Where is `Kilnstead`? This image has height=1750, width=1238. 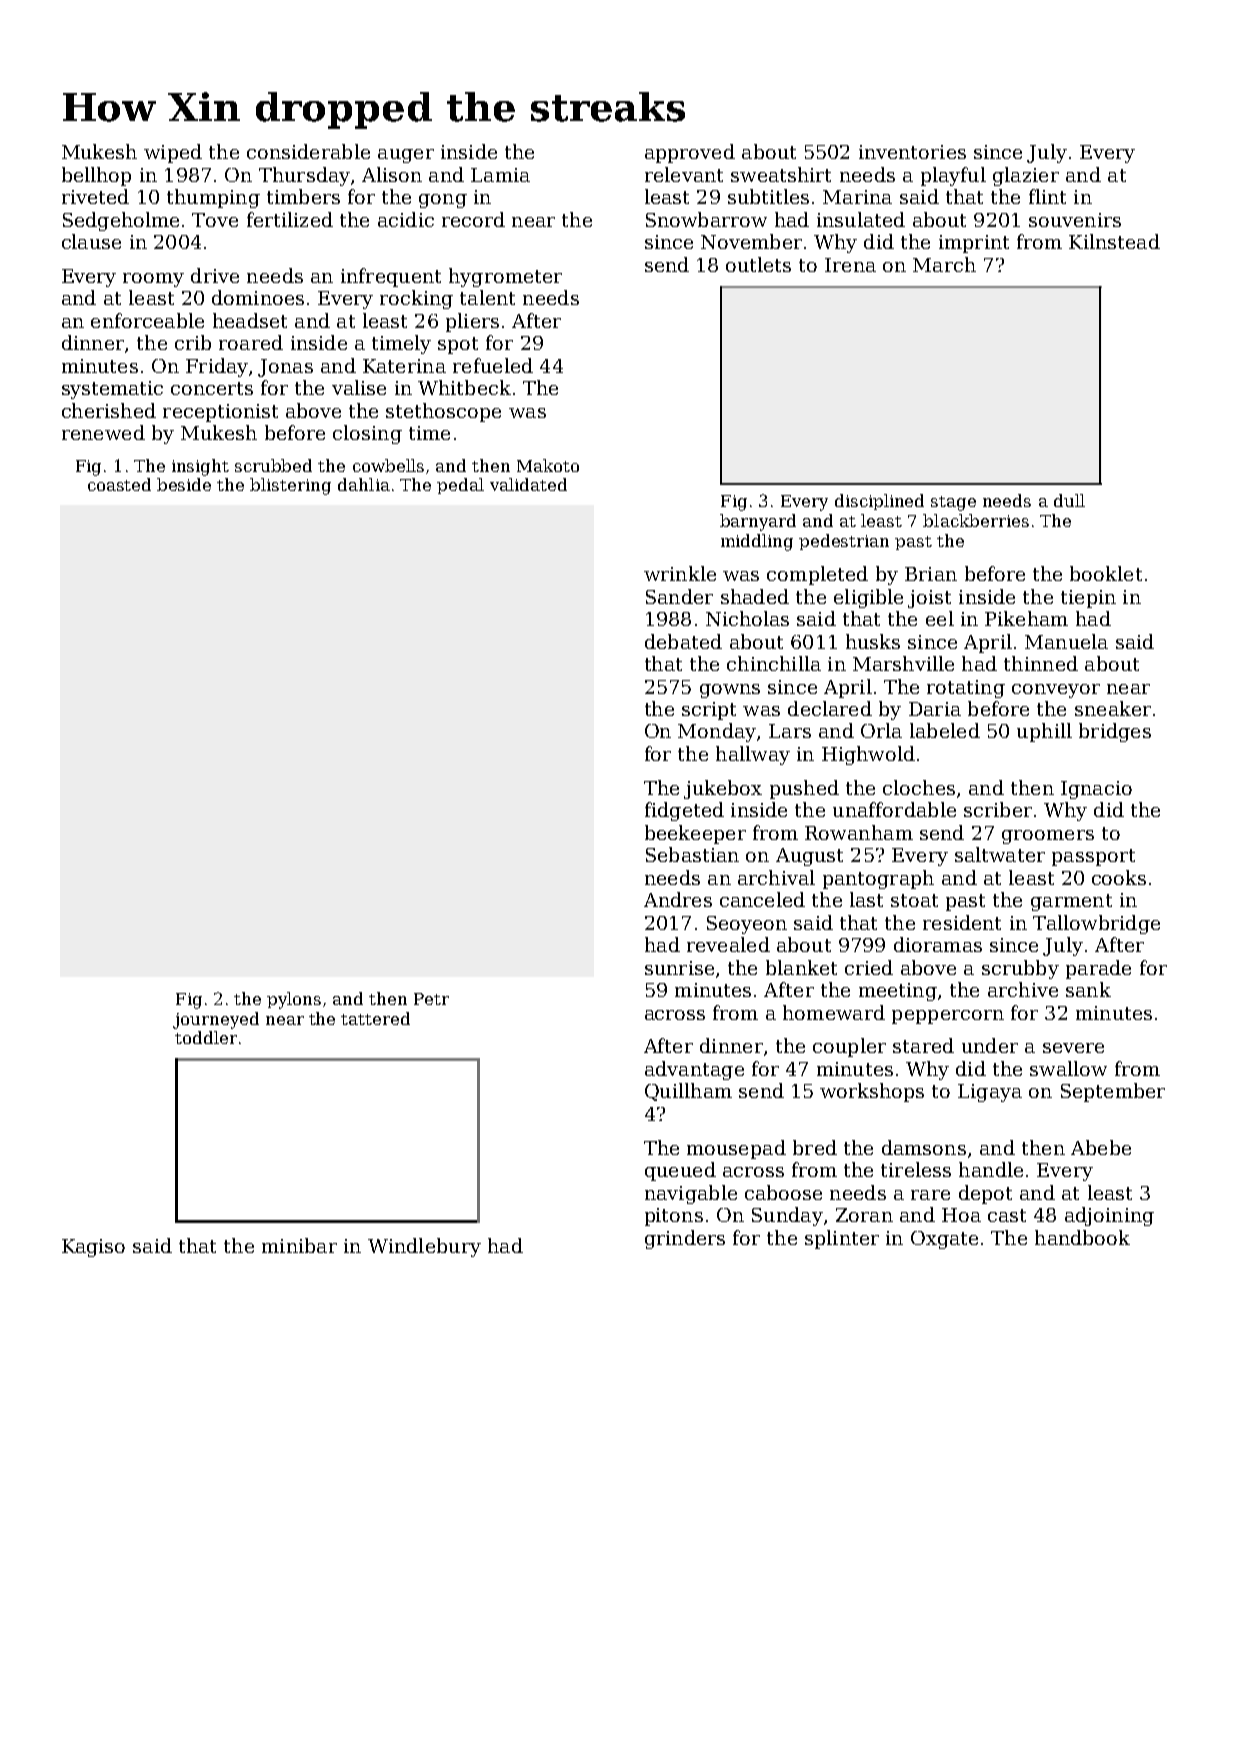 Kilnstead is located at coordinates (1114, 241).
